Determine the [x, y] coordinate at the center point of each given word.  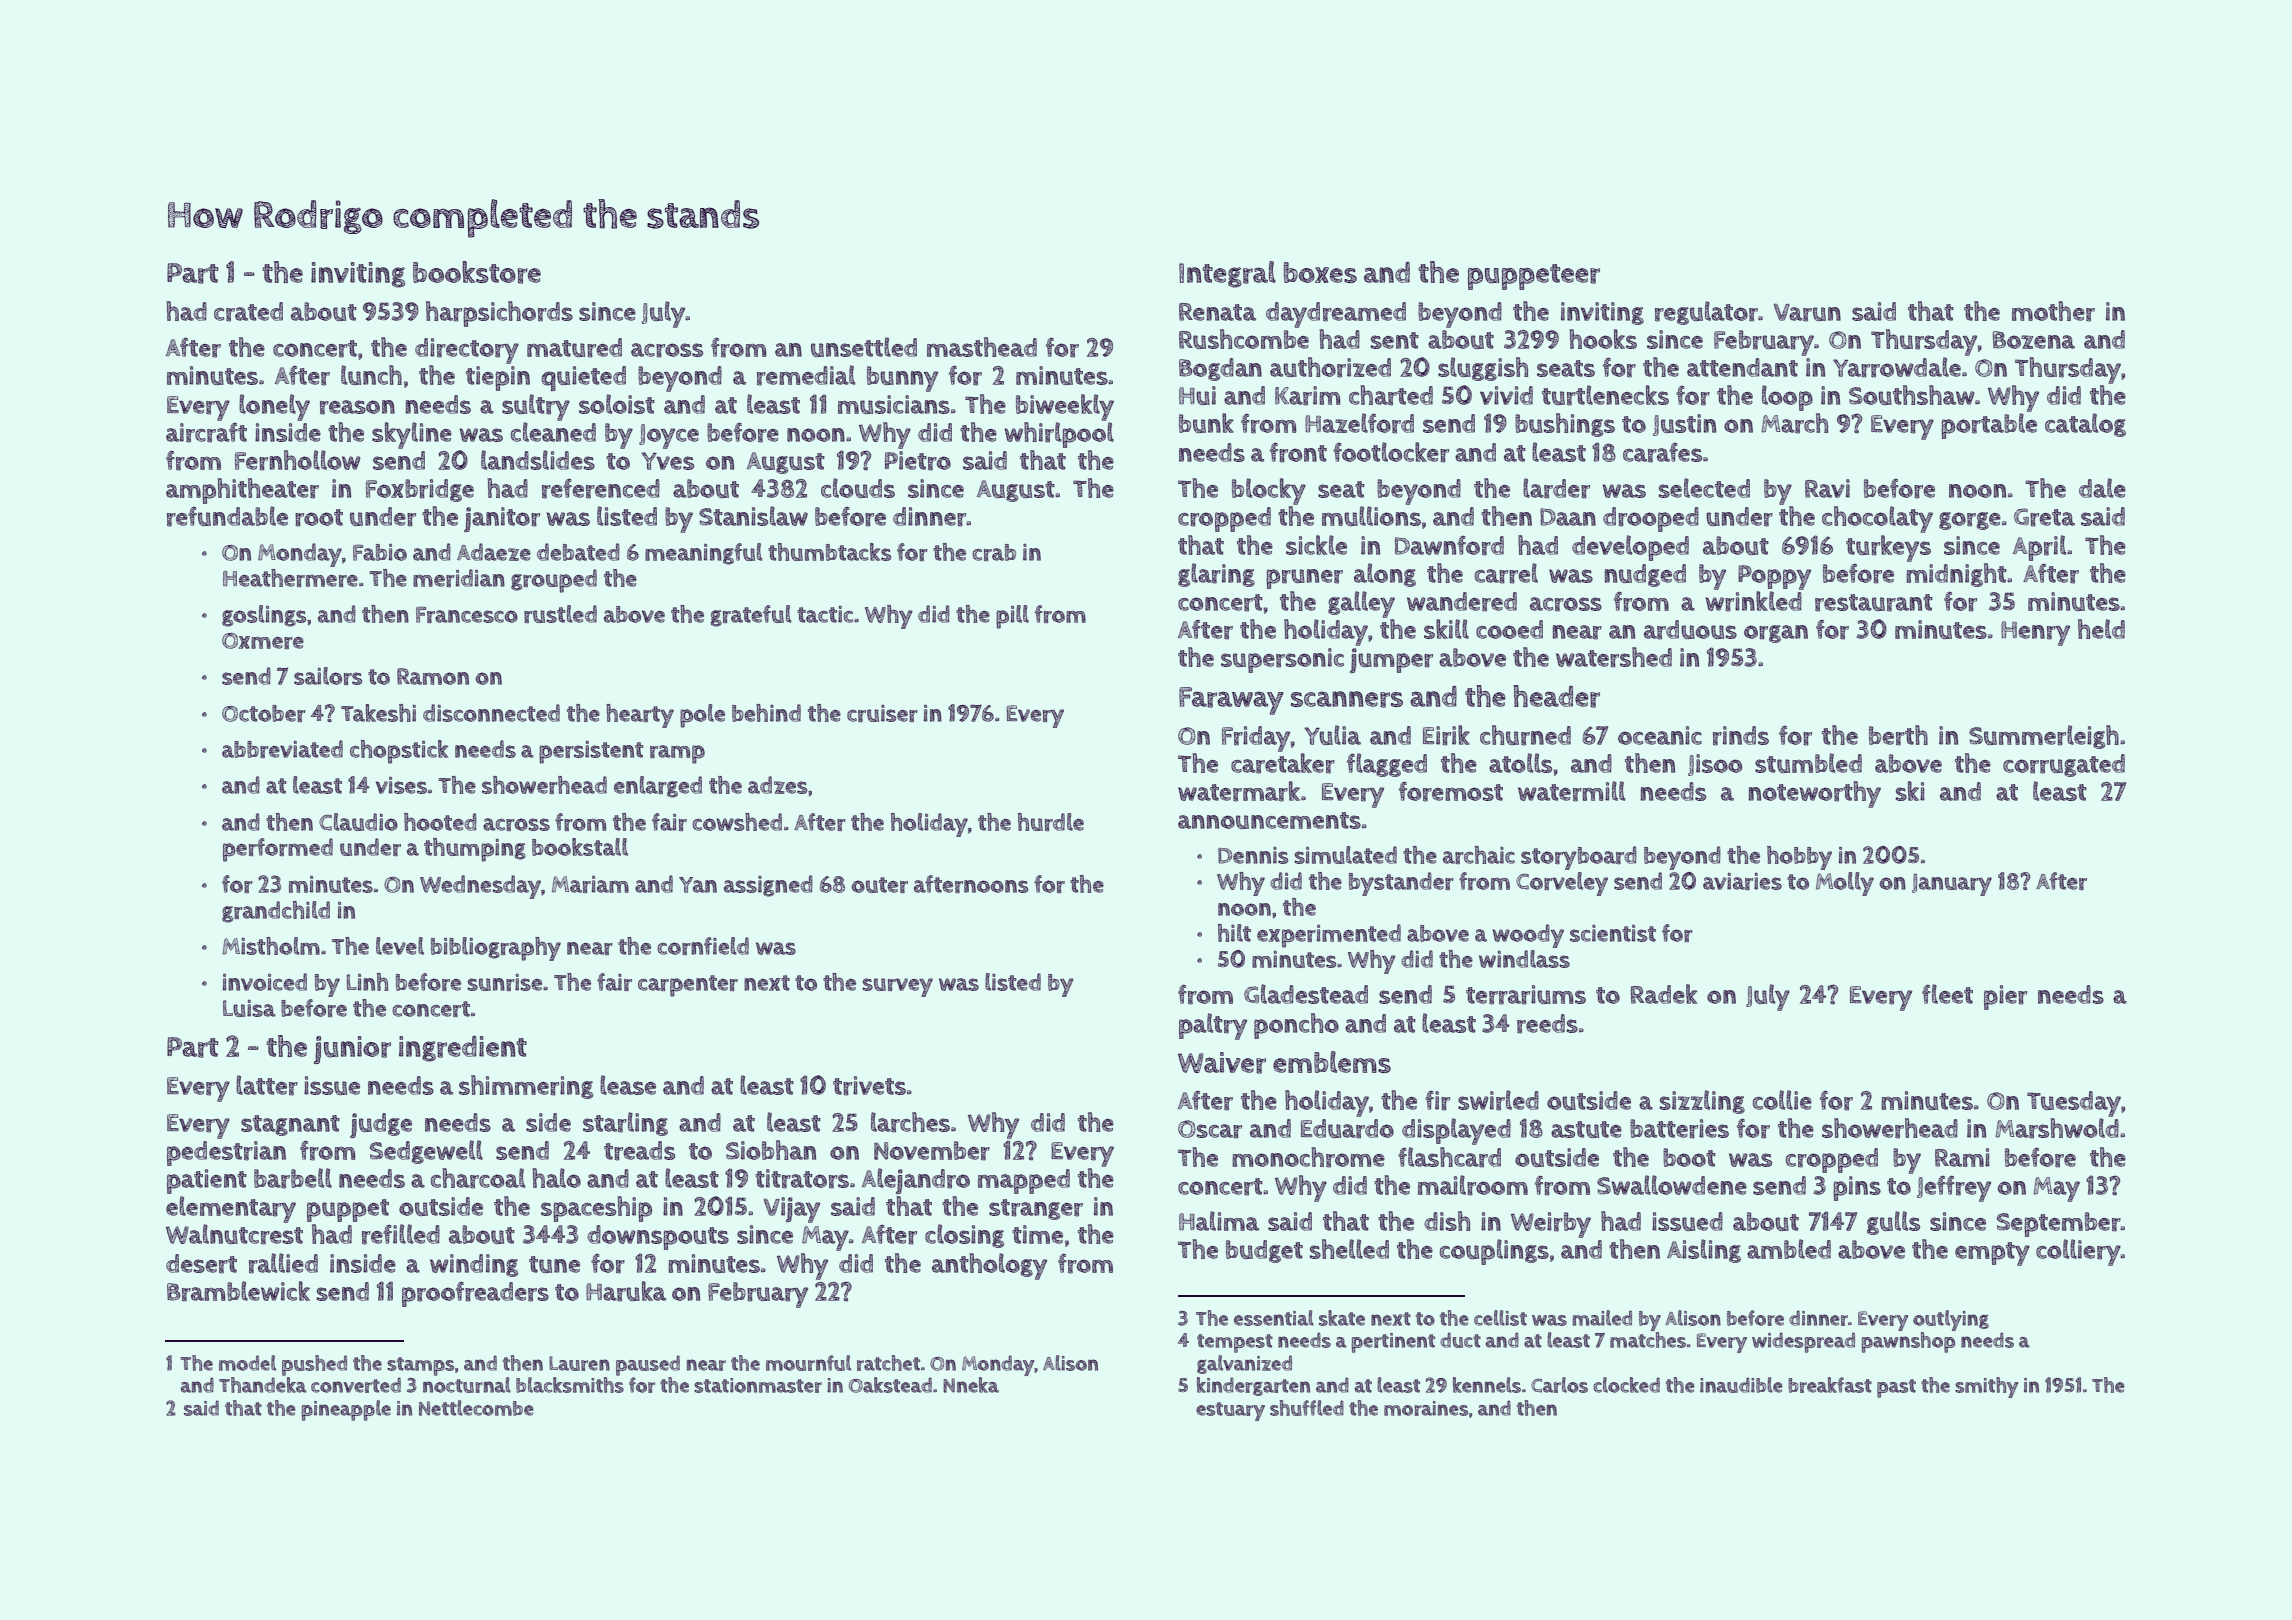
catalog [2085, 425]
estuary [1230, 1411]
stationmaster [758, 1385]
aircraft [206, 432]
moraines [1426, 1408]
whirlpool [1059, 435]
